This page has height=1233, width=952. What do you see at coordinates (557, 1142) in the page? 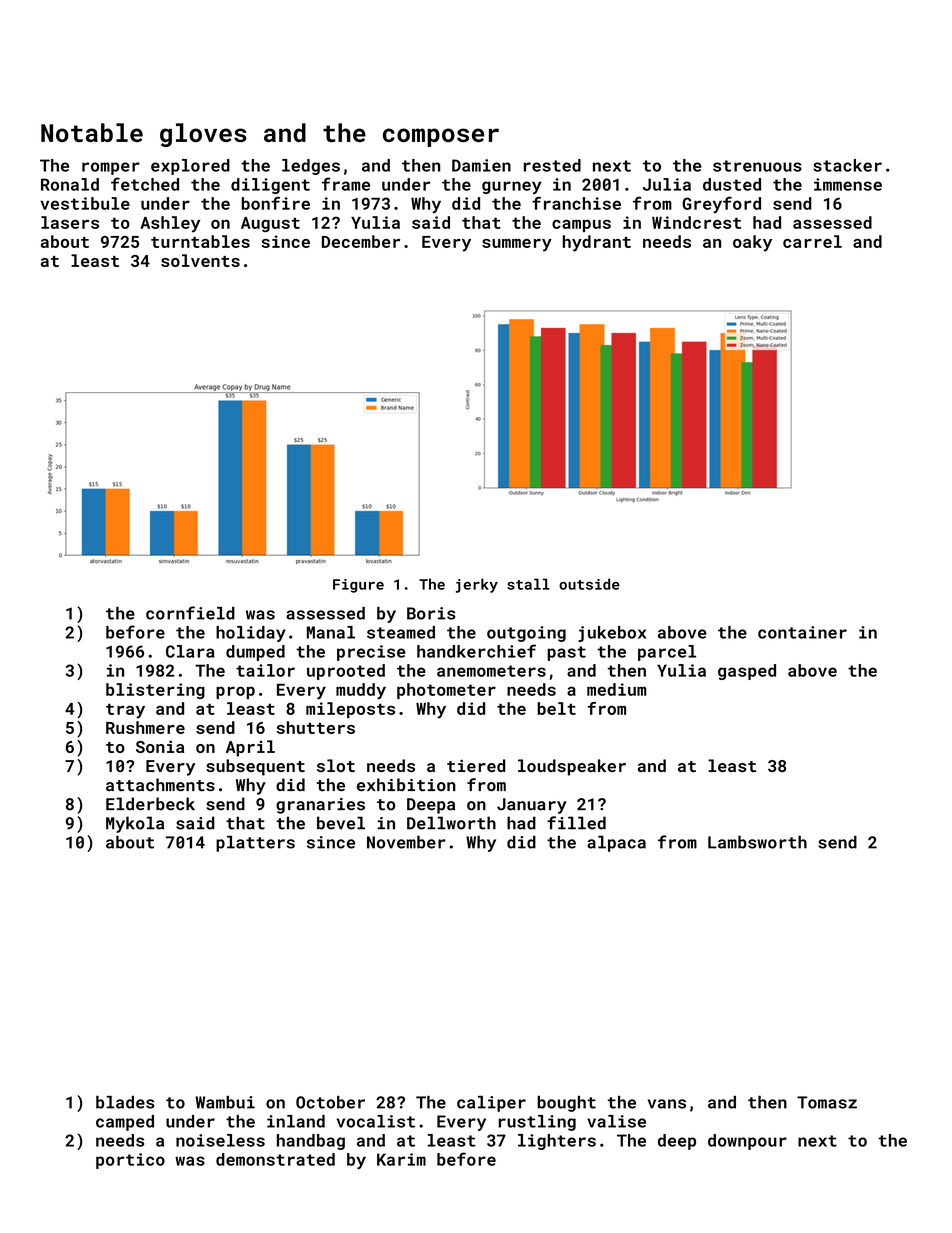
I see `lighters` at bounding box center [557, 1142].
